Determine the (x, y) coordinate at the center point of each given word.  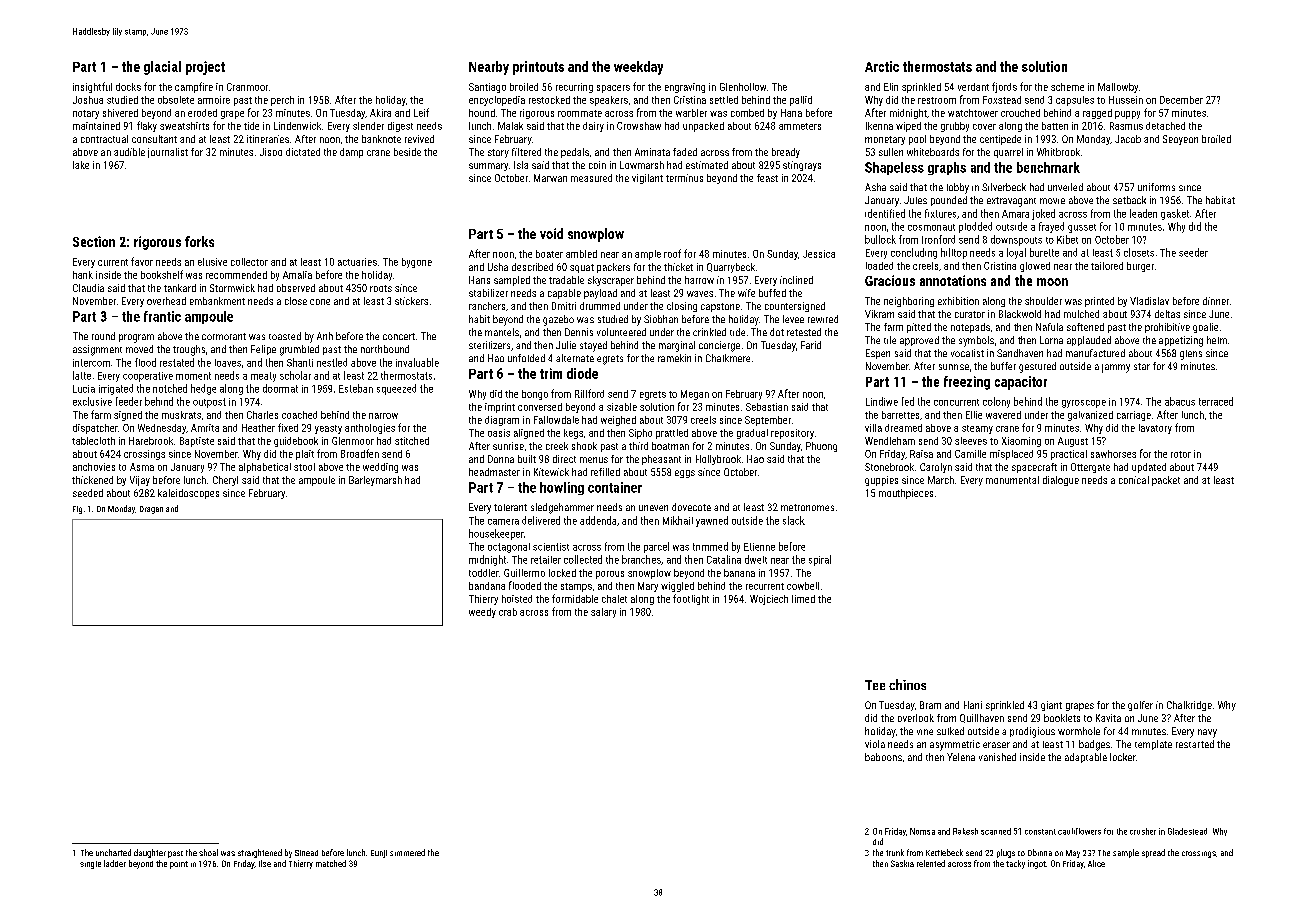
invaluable (417, 362)
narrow (383, 416)
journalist (168, 153)
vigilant (647, 179)
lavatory (1155, 429)
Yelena (961, 757)
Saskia (902, 863)
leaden (1143, 213)
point (179, 865)
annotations (953, 280)
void (551, 233)
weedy (482, 613)
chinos (907, 684)
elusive (212, 262)
